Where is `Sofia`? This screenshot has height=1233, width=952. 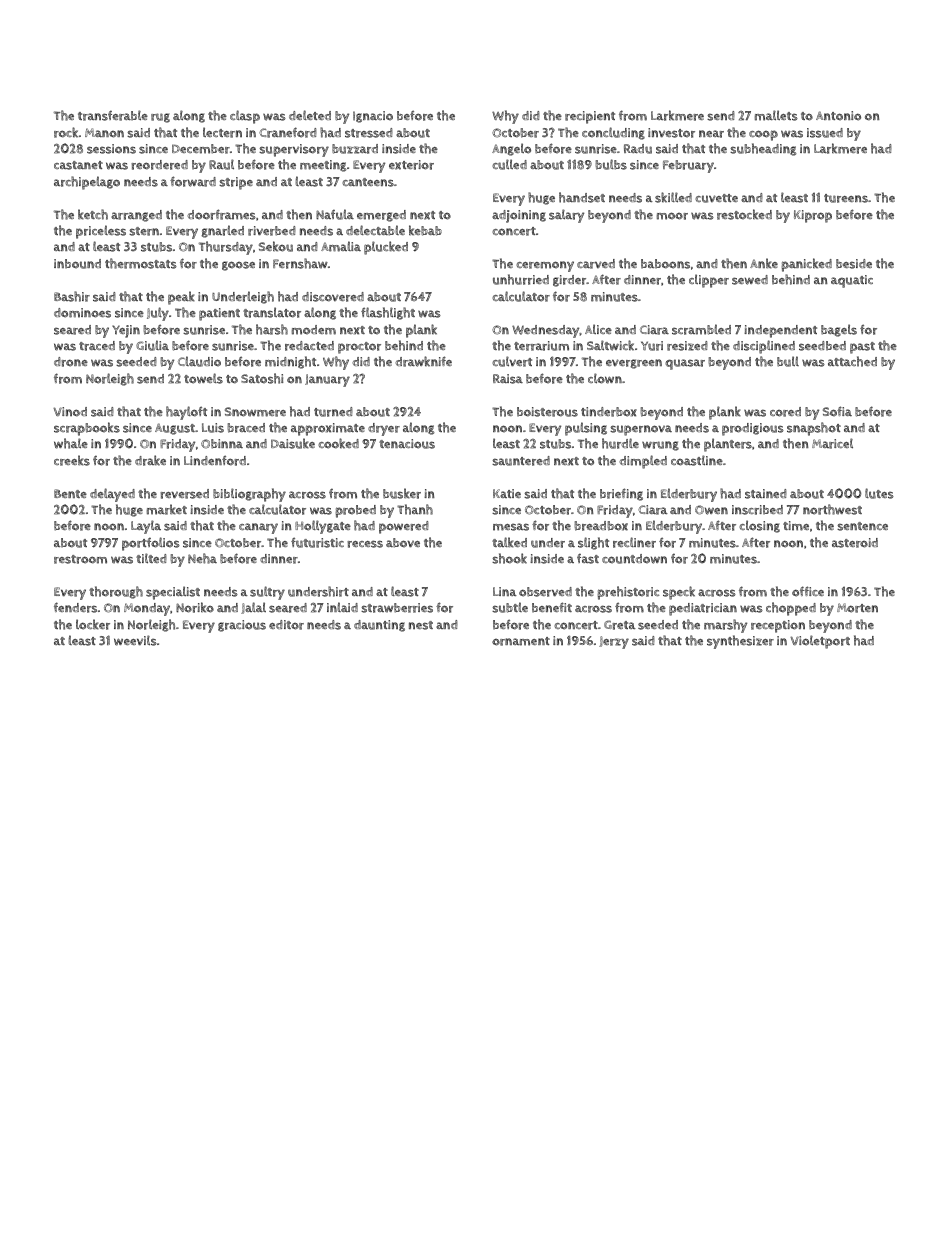 Sofia is located at coordinates (837, 411).
